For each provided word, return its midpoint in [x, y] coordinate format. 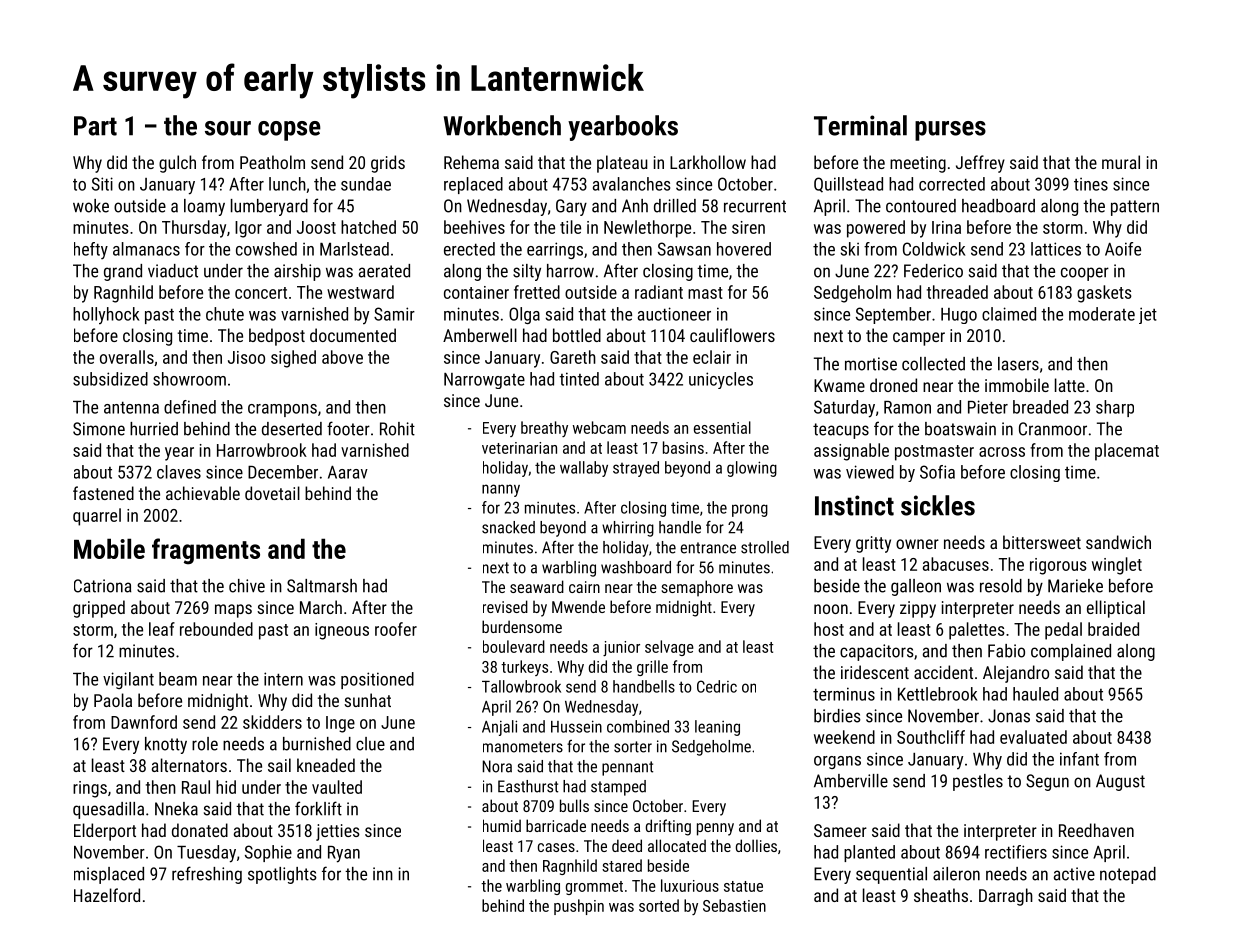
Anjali [499, 728]
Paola [113, 700]
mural [1121, 162]
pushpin [579, 907]
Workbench [502, 125]
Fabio [1006, 651]
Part [95, 126]
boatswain [960, 429]
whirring [628, 529]
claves [179, 472]
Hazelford [107, 895]
